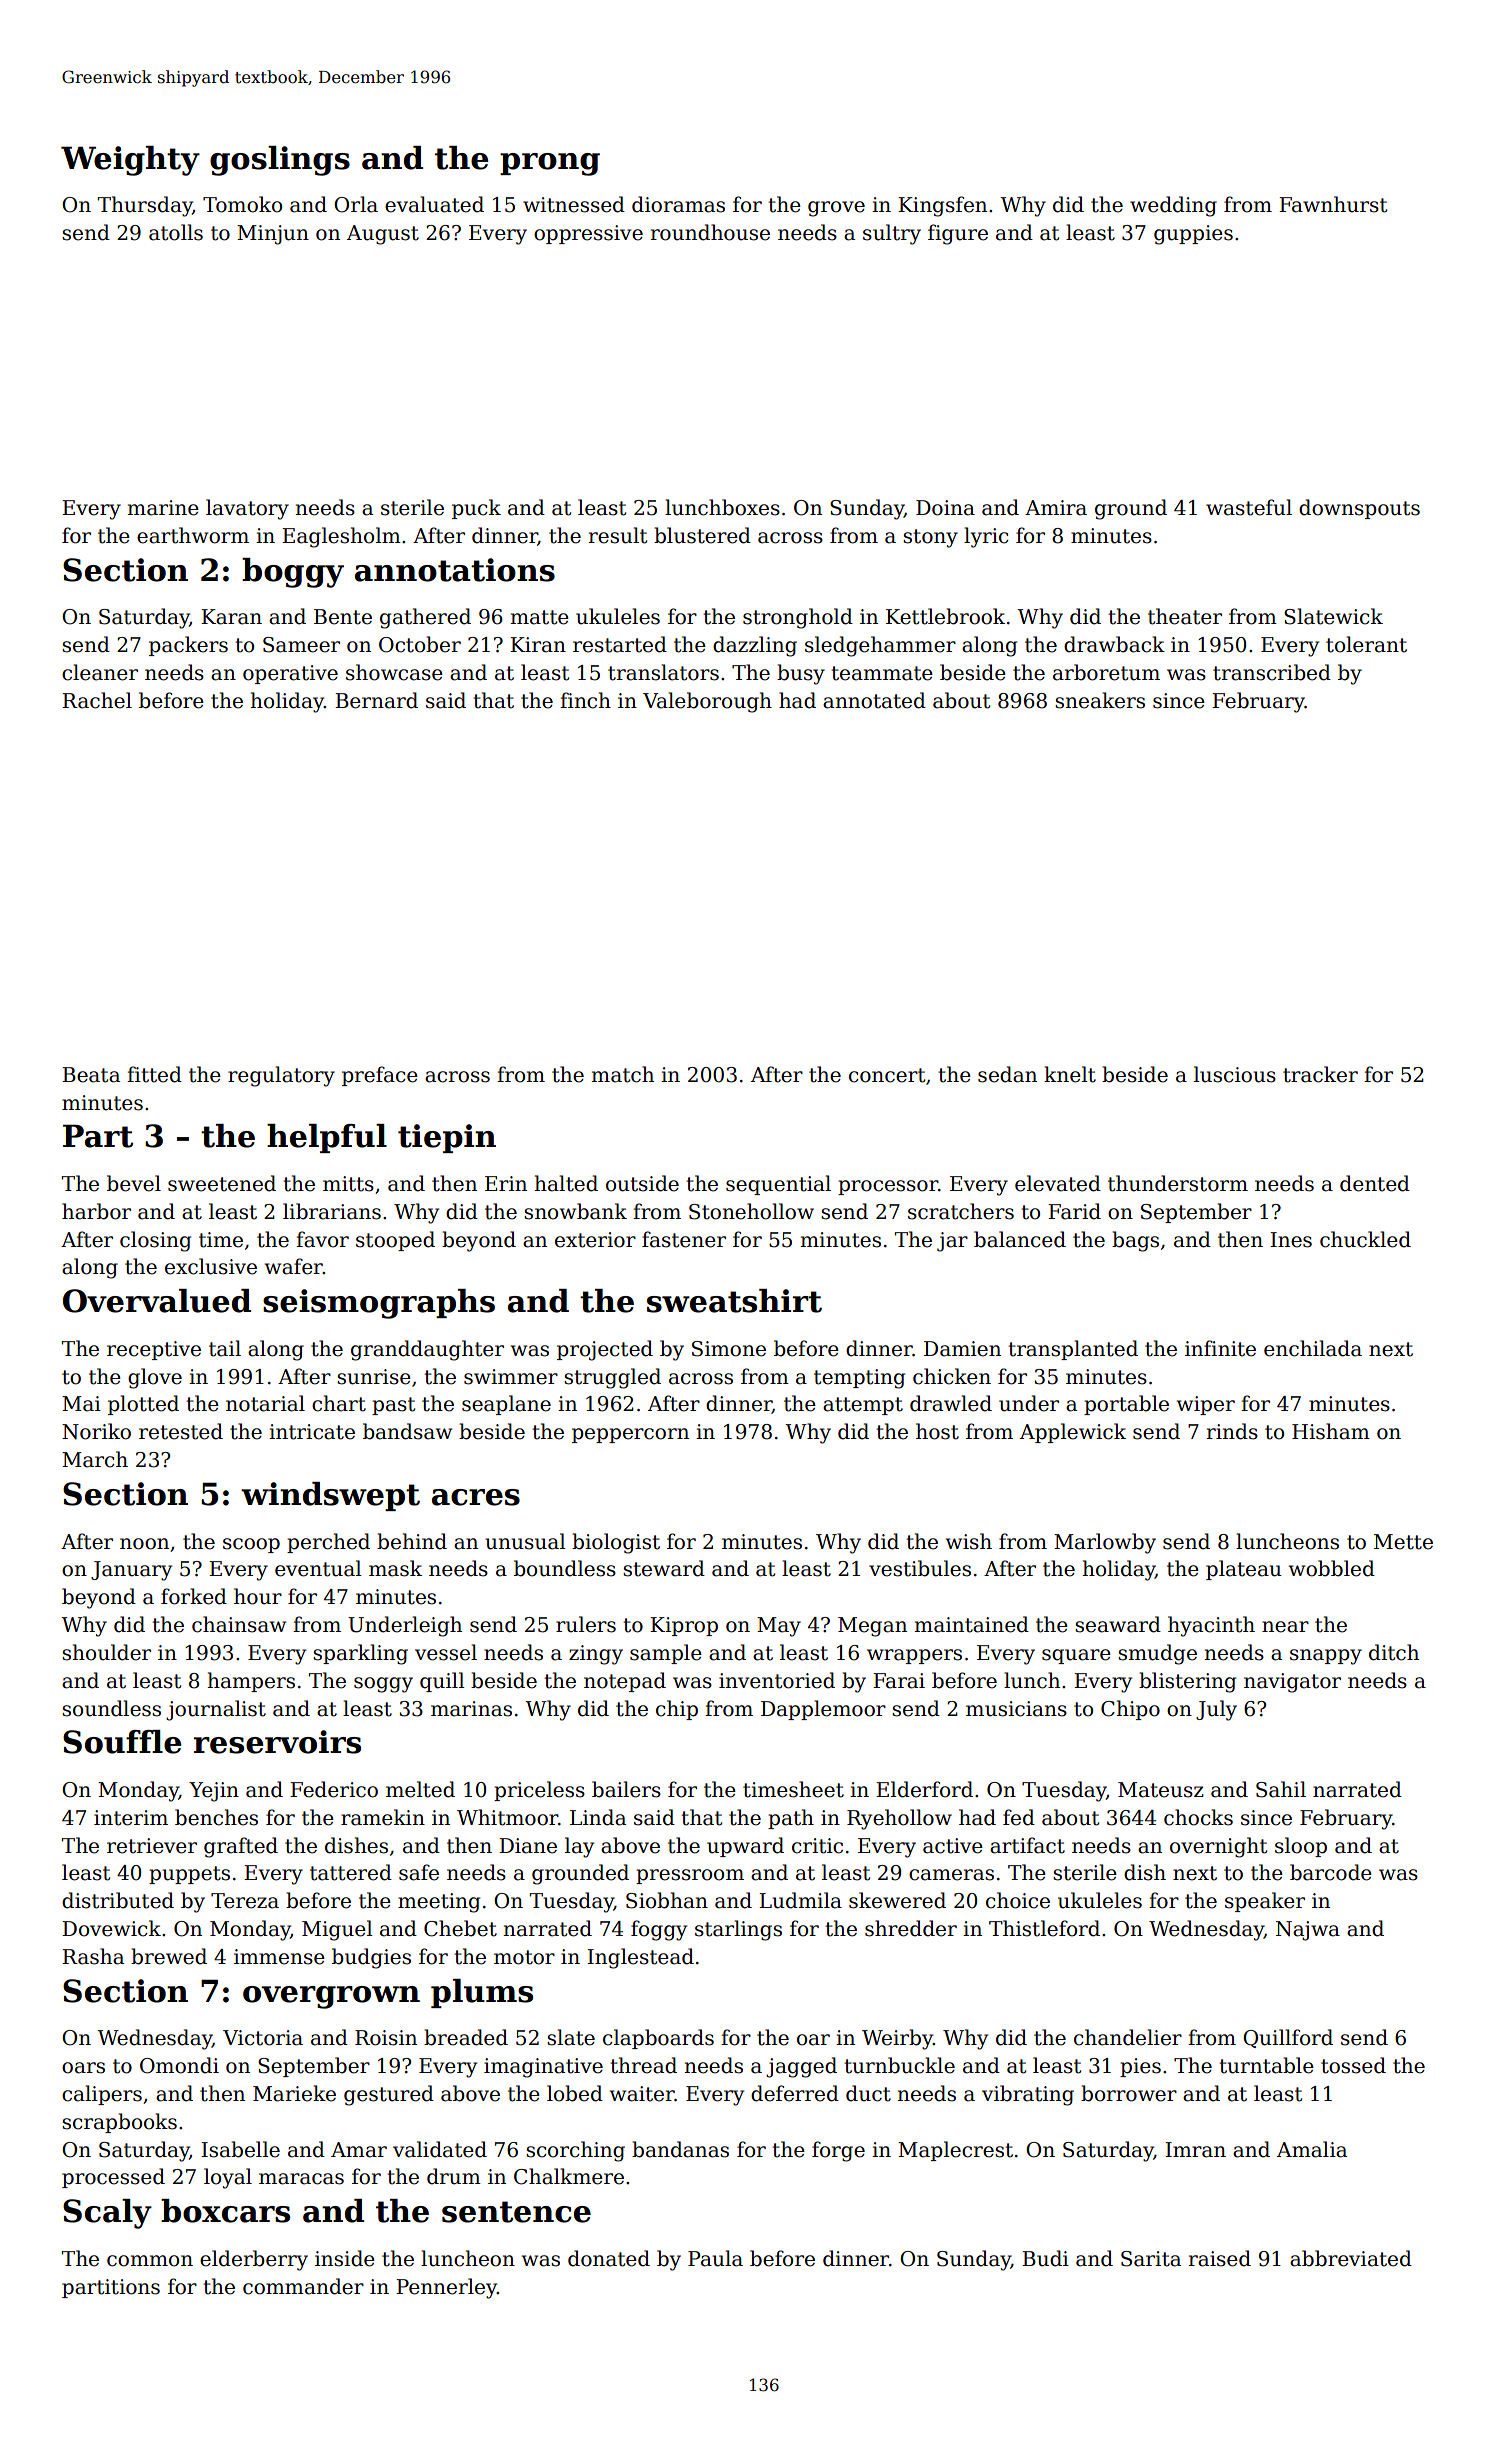  I want to click on Amira, so click(1056, 508).
